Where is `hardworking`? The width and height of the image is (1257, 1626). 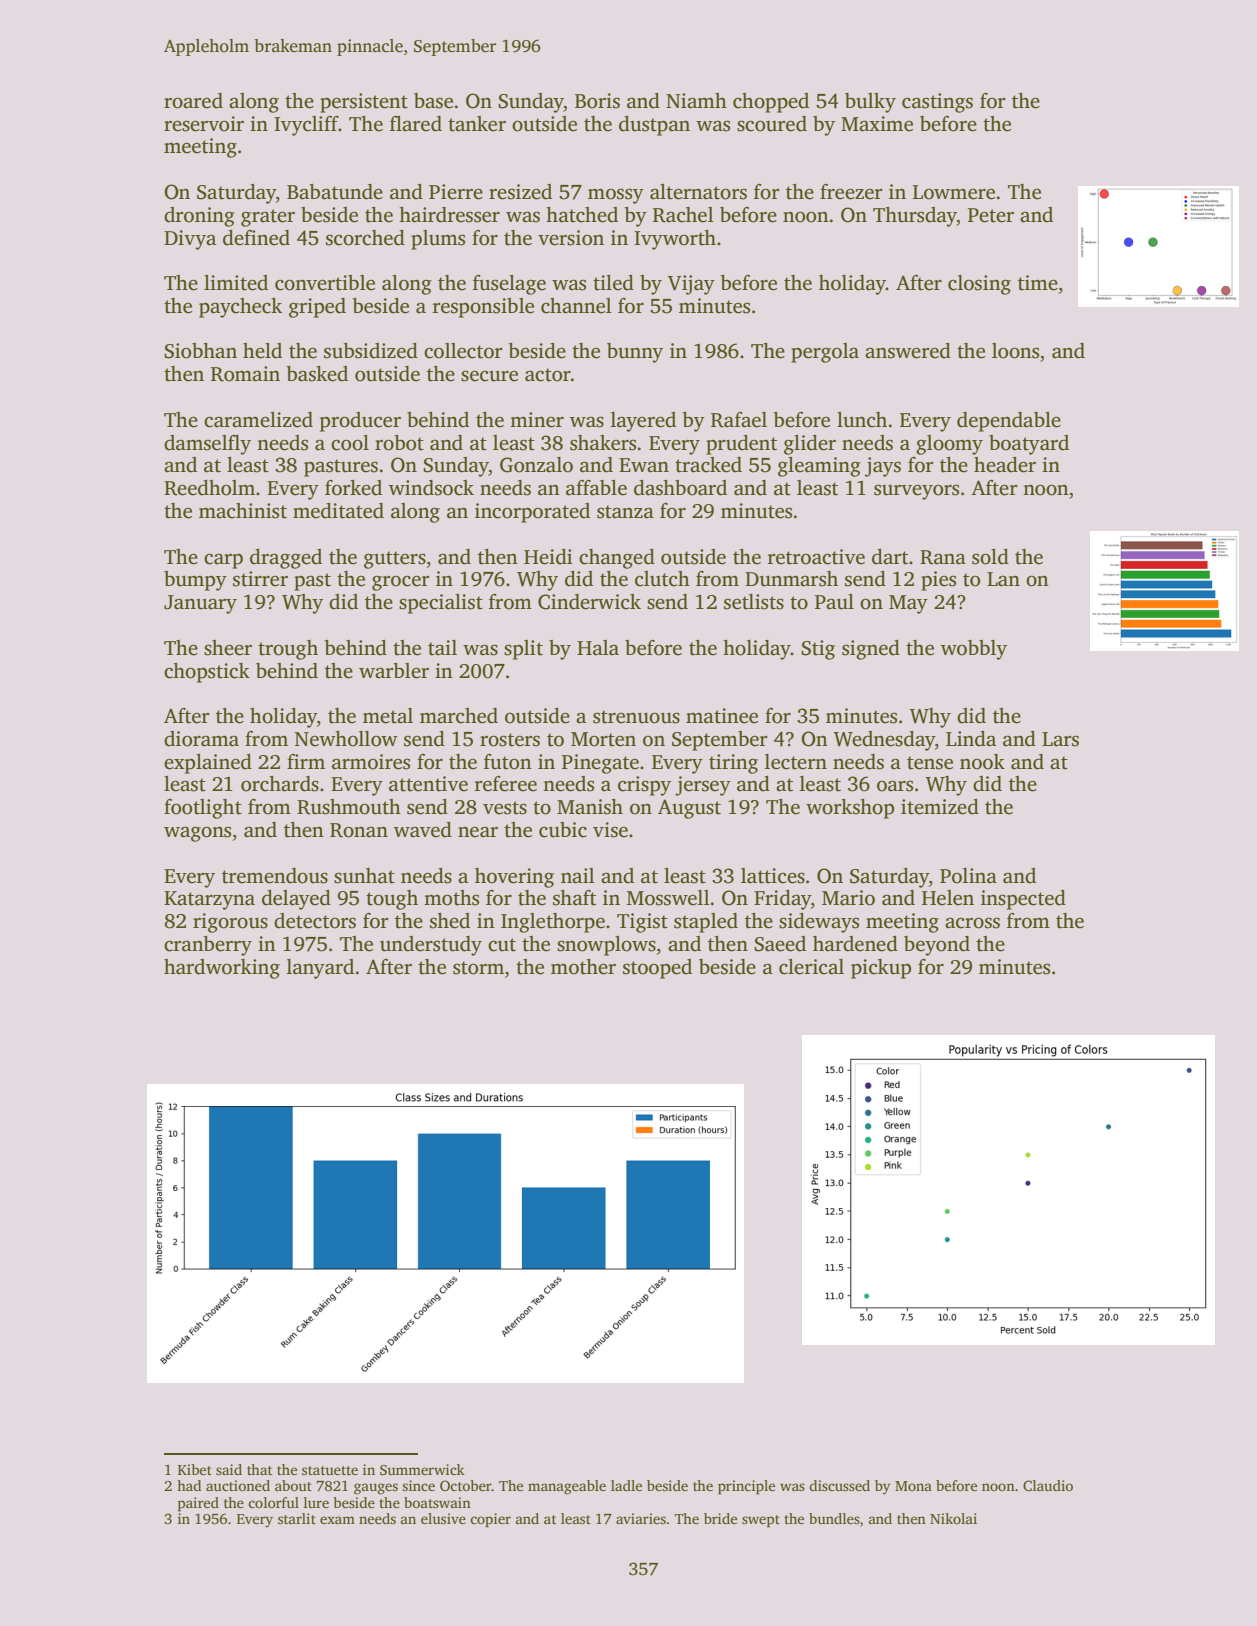
hardworking is located at coordinates (222, 969).
